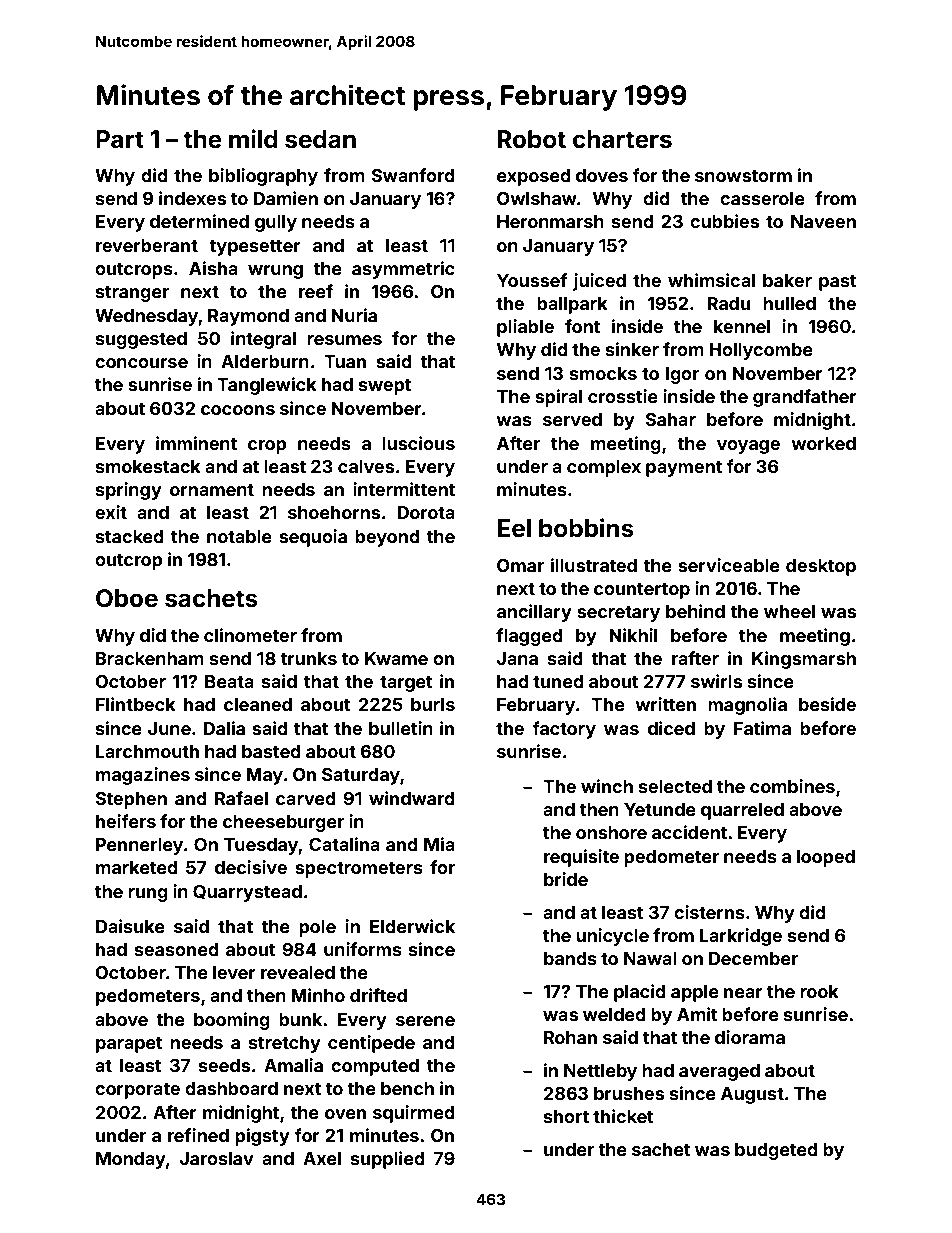 This screenshot has height=1233, width=952. Describe the element at coordinates (403, 270) in the screenshot. I see `asymmetric` at that location.
